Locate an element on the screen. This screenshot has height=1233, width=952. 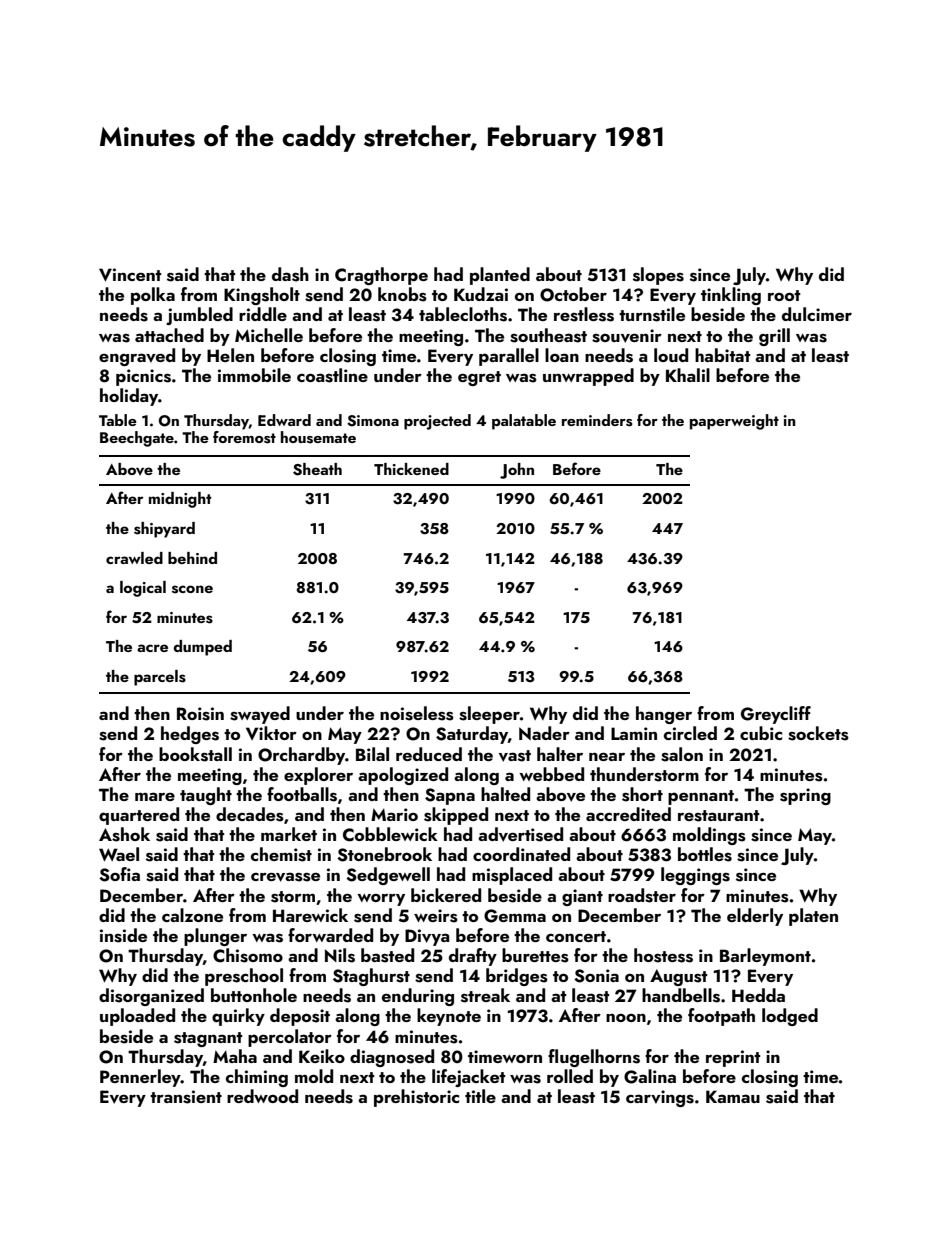
inside is located at coordinates (123, 935).
